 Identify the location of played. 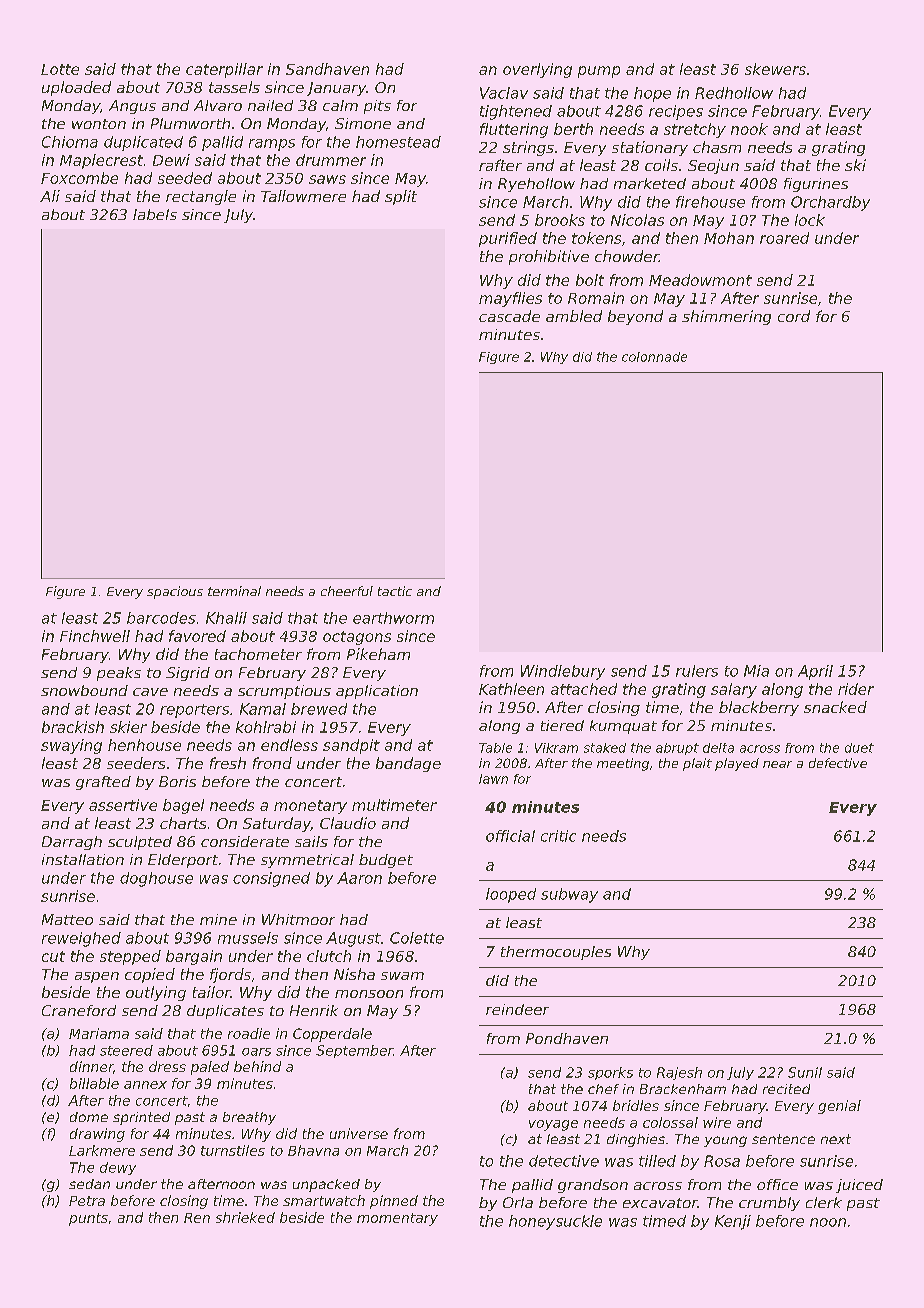
(737, 764).
